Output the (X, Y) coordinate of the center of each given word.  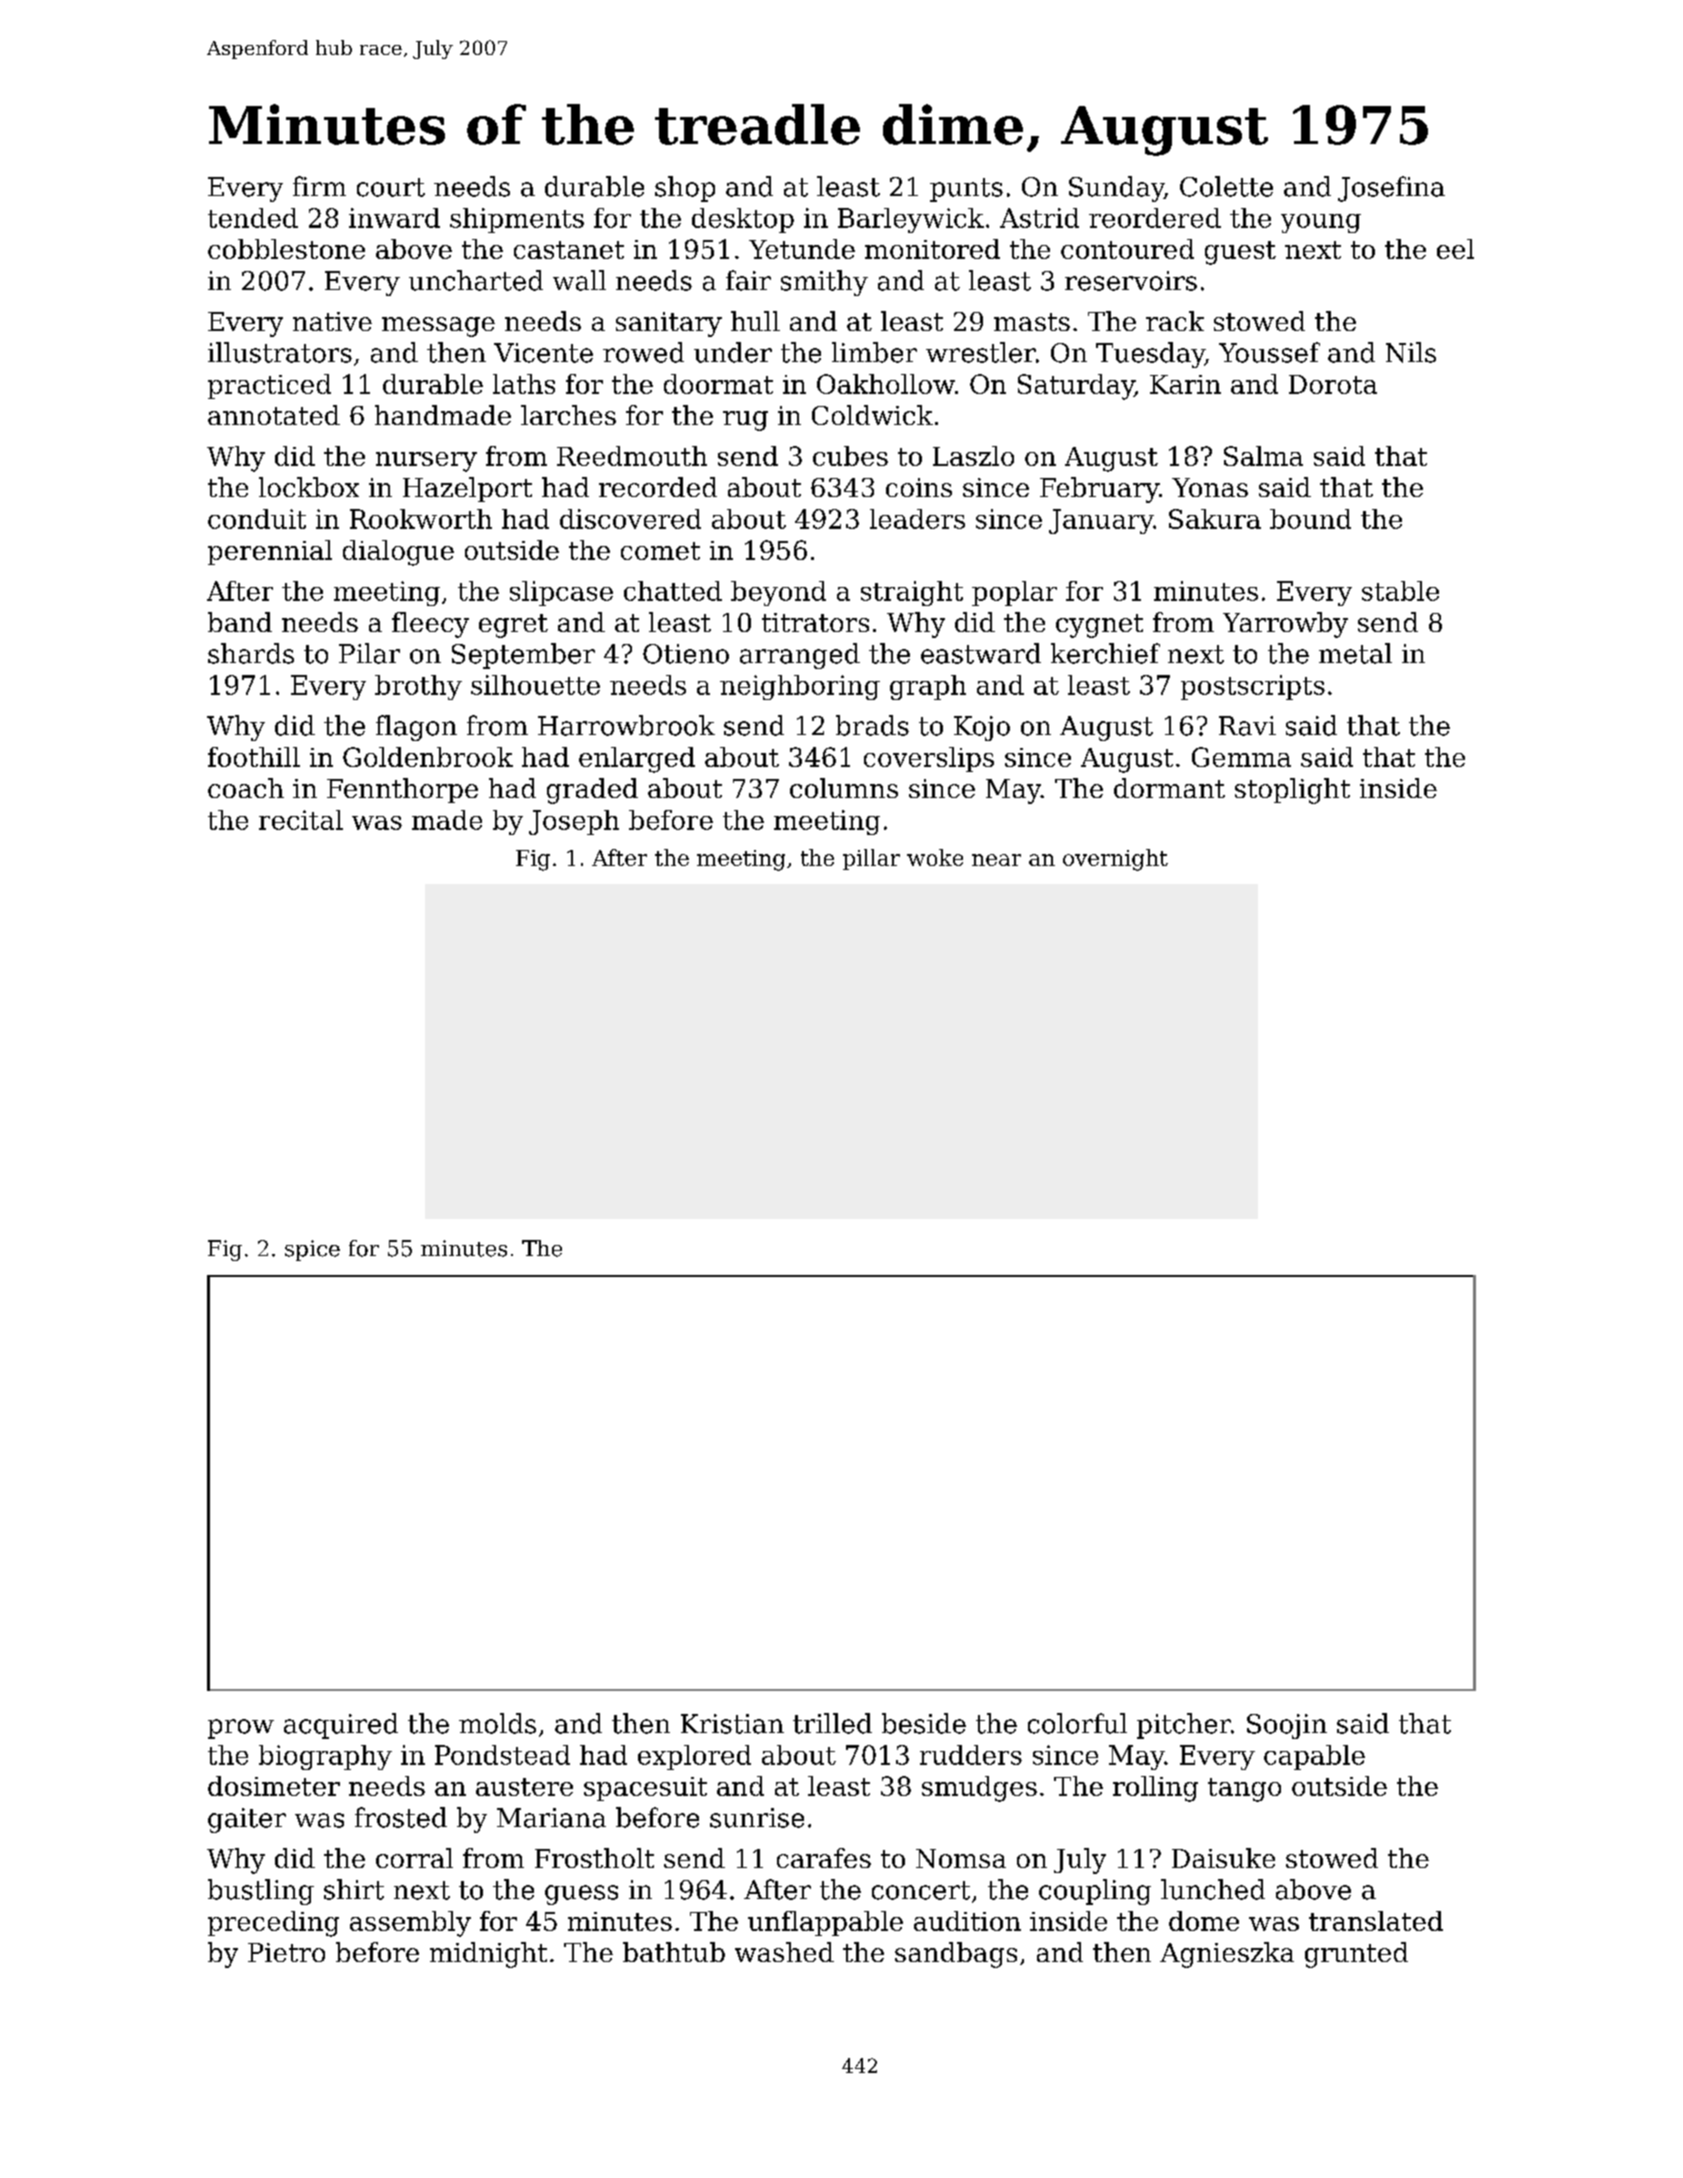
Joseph (574, 822)
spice (312, 1250)
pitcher (1184, 1726)
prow (241, 1729)
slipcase (561, 593)
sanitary (669, 324)
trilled (832, 1723)
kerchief (1105, 653)
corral (414, 1858)
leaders (917, 519)
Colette (1226, 186)
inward (394, 218)
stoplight (1292, 791)
